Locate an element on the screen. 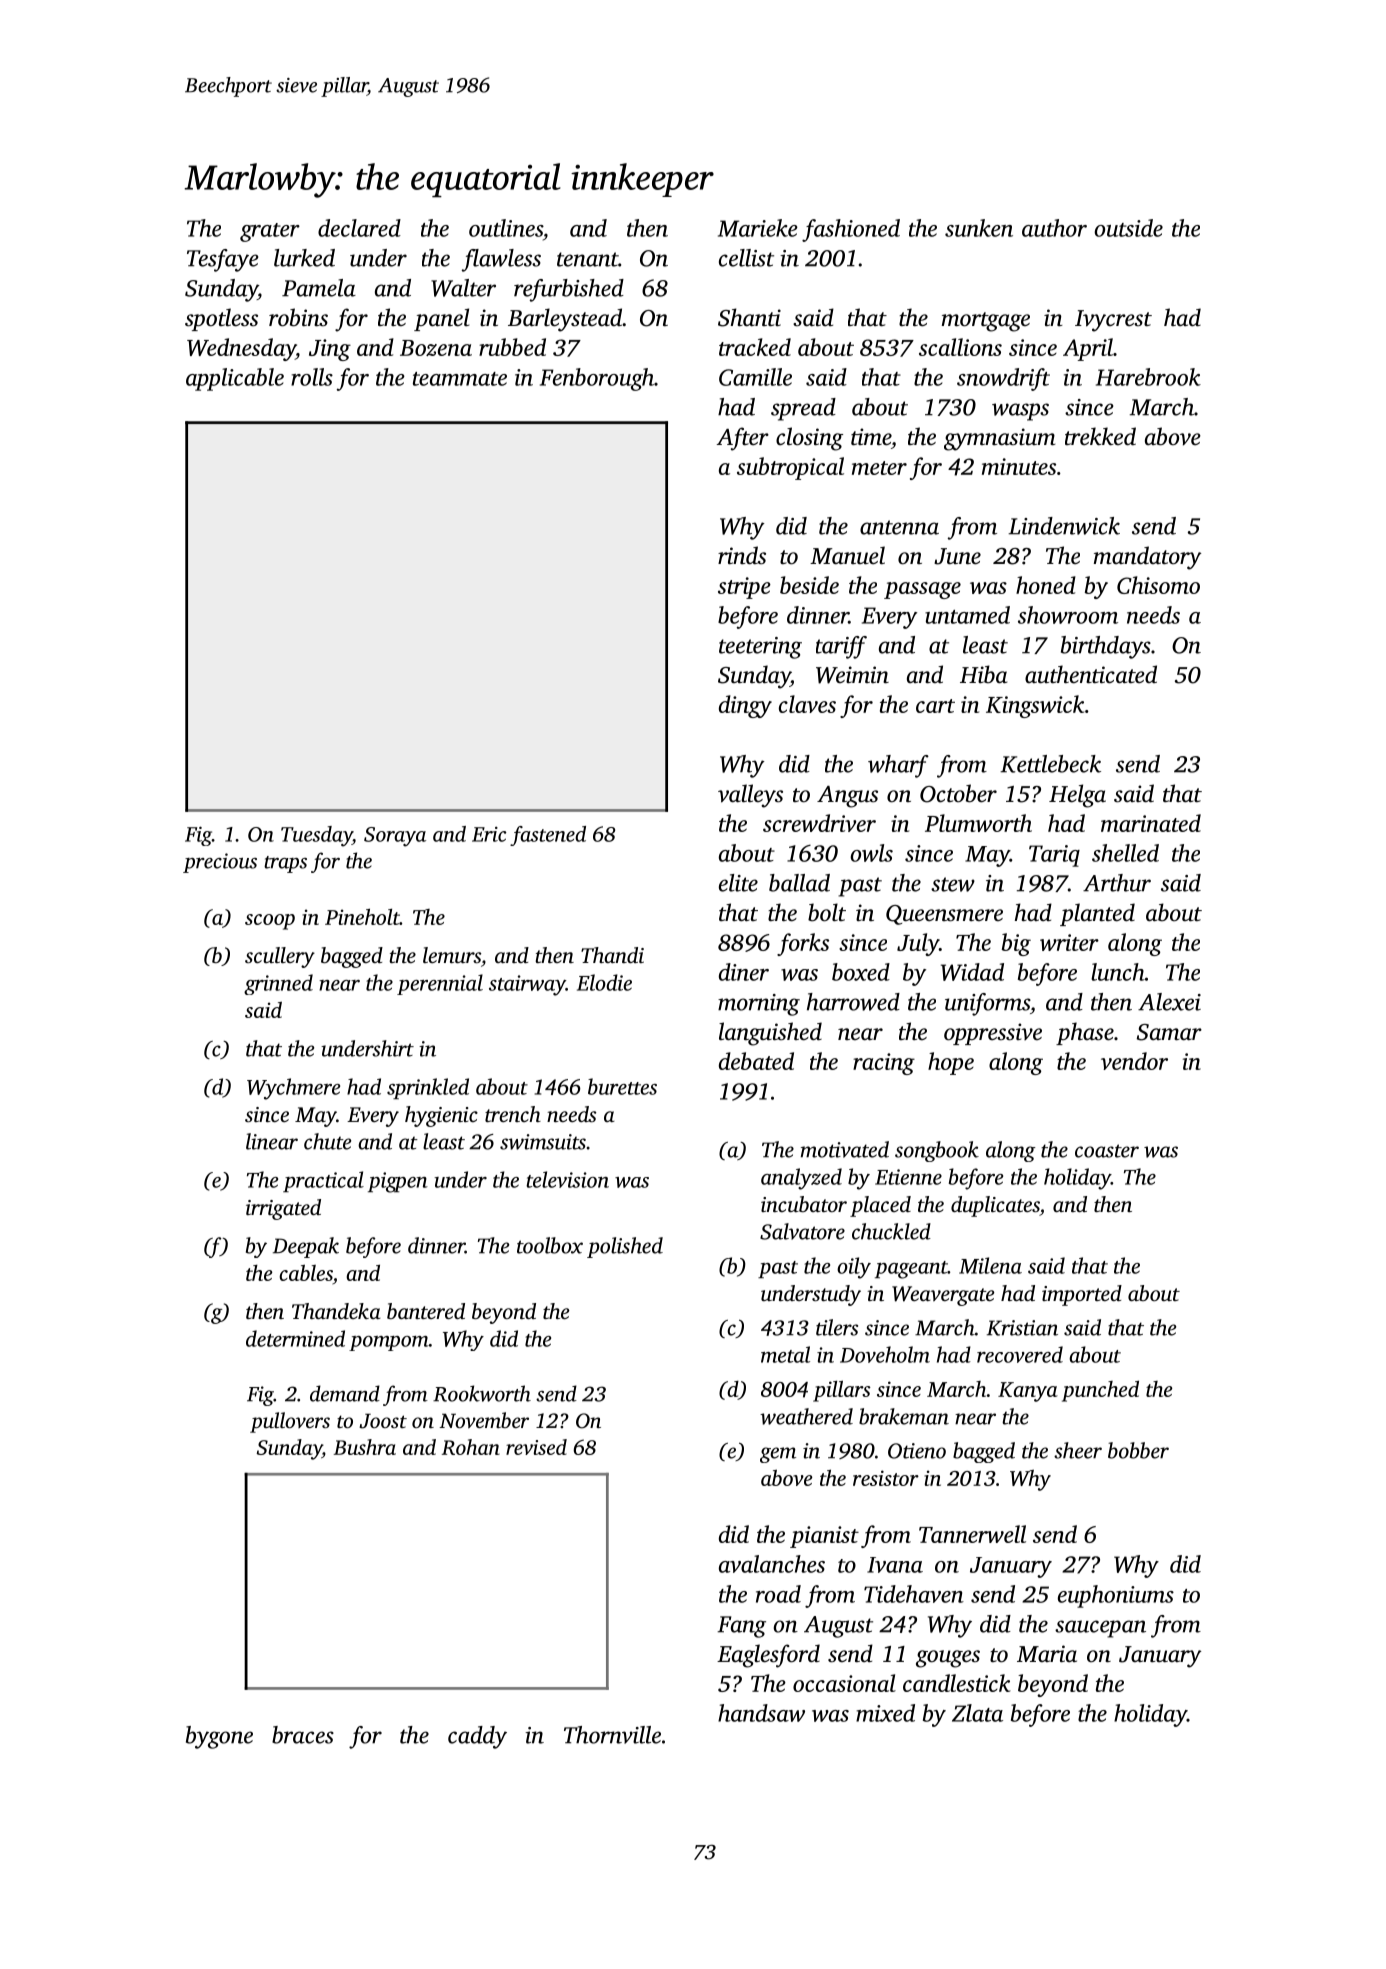  sheer is located at coordinates (1078, 1450).
